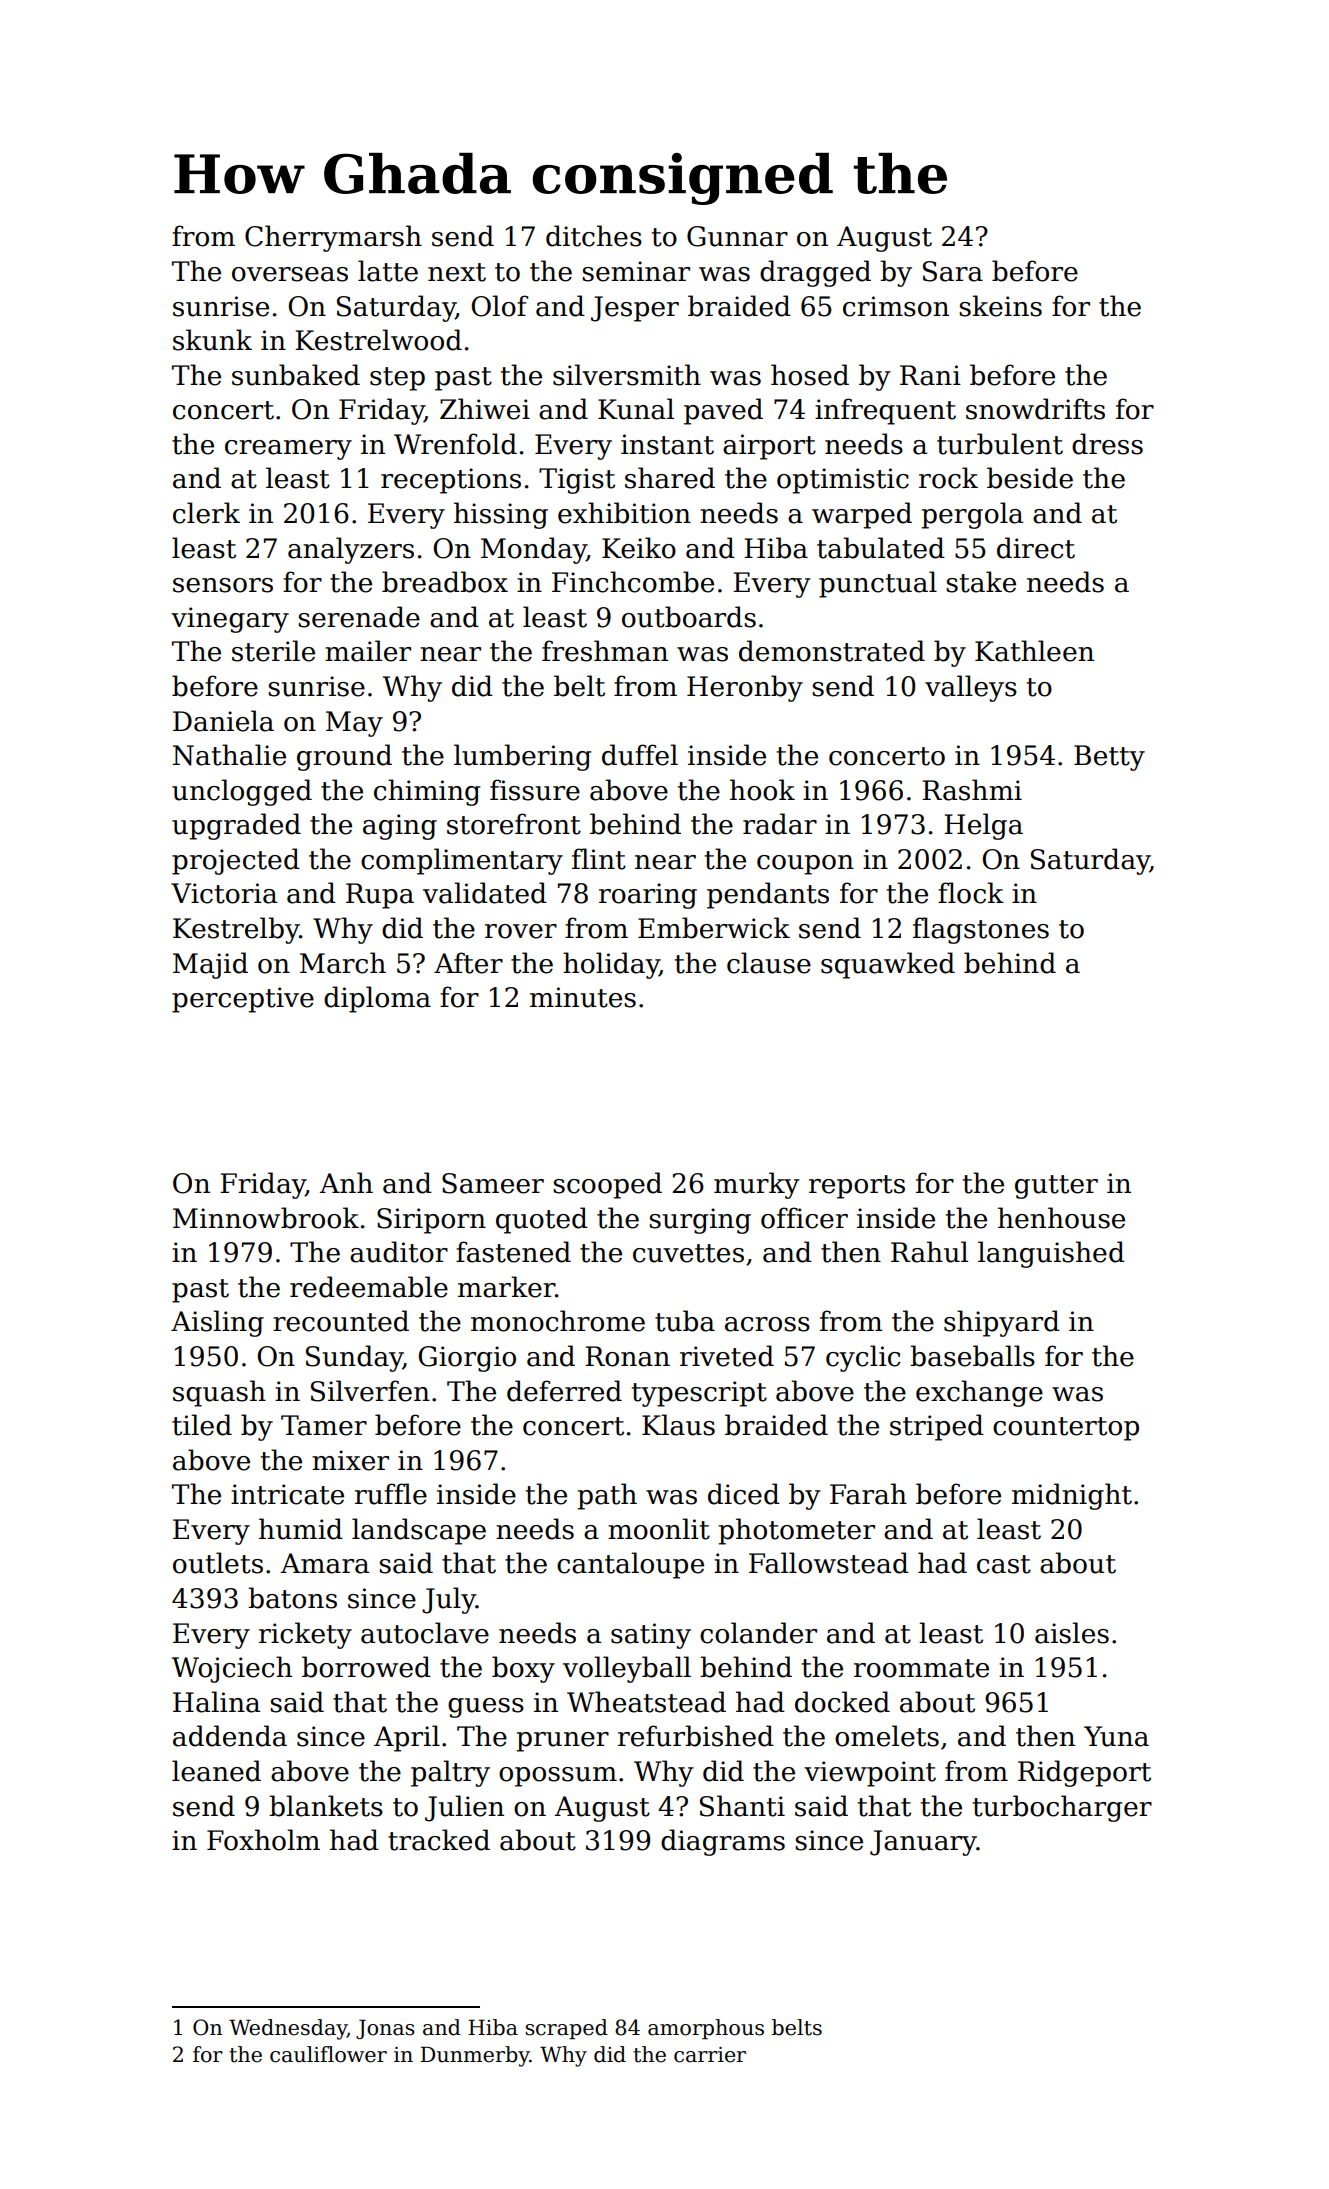 The image size is (1329, 2189). I want to click on languished, so click(1051, 1254).
